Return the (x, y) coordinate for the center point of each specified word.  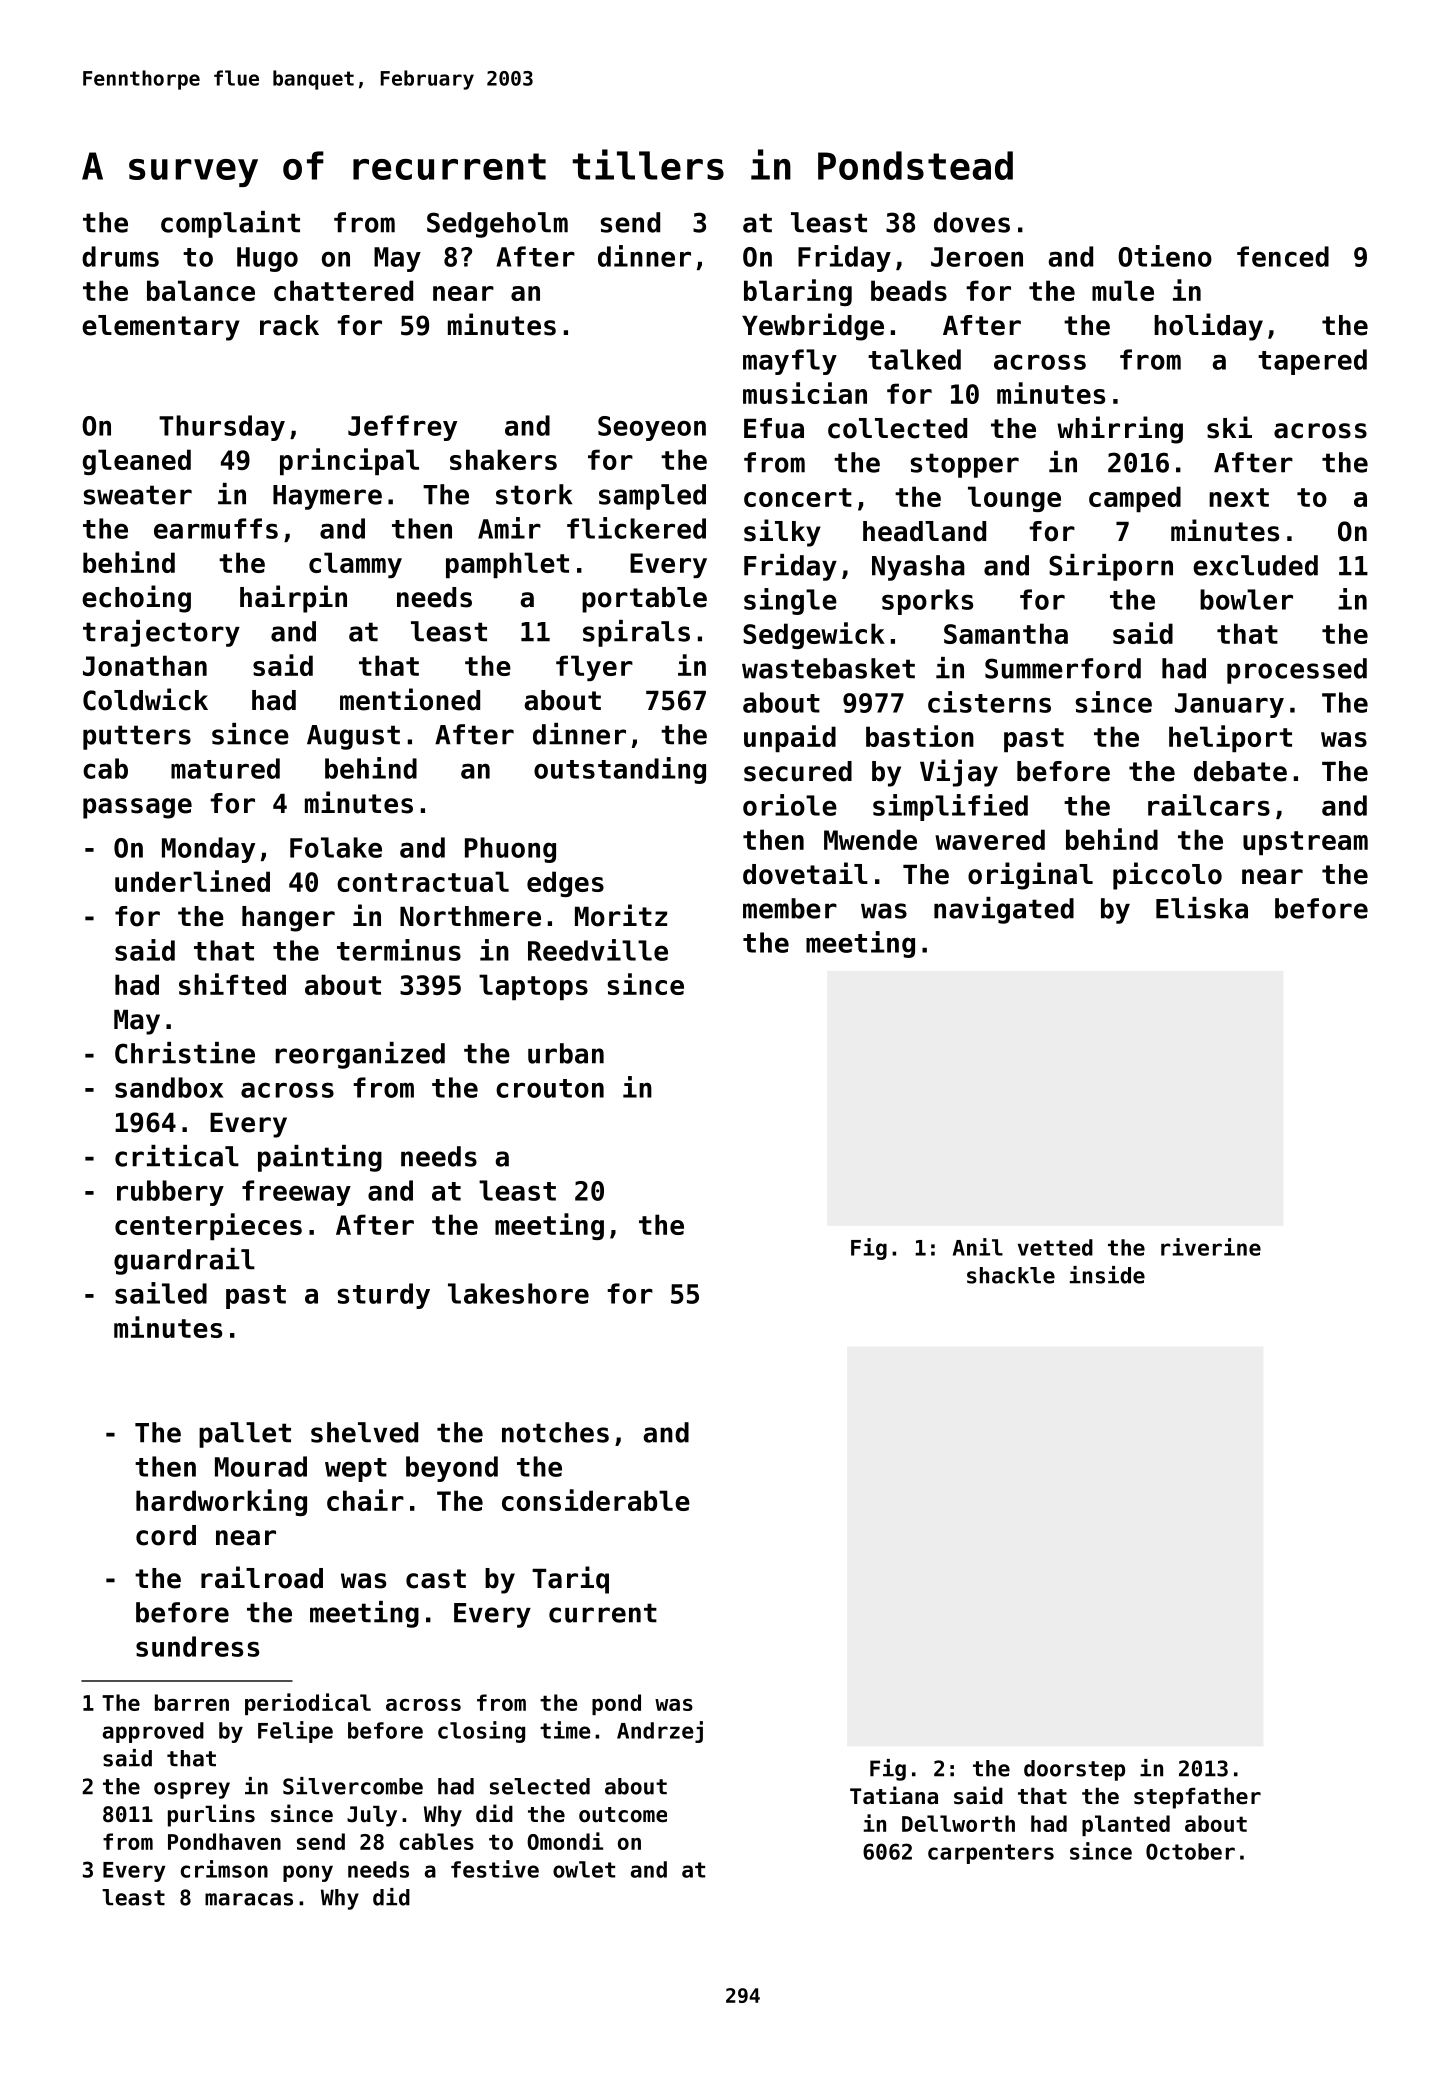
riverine (1211, 1247)
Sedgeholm (497, 225)
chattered (343, 290)
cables (437, 1841)
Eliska (1202, 908)
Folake (336, 847)
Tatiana (894, 1795)
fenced (1283, 256)
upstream (1305, 843)
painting (320, 1158)
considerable (596, 1500)
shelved (364, 1432)
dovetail (805, 873)
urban (566, 1053)
